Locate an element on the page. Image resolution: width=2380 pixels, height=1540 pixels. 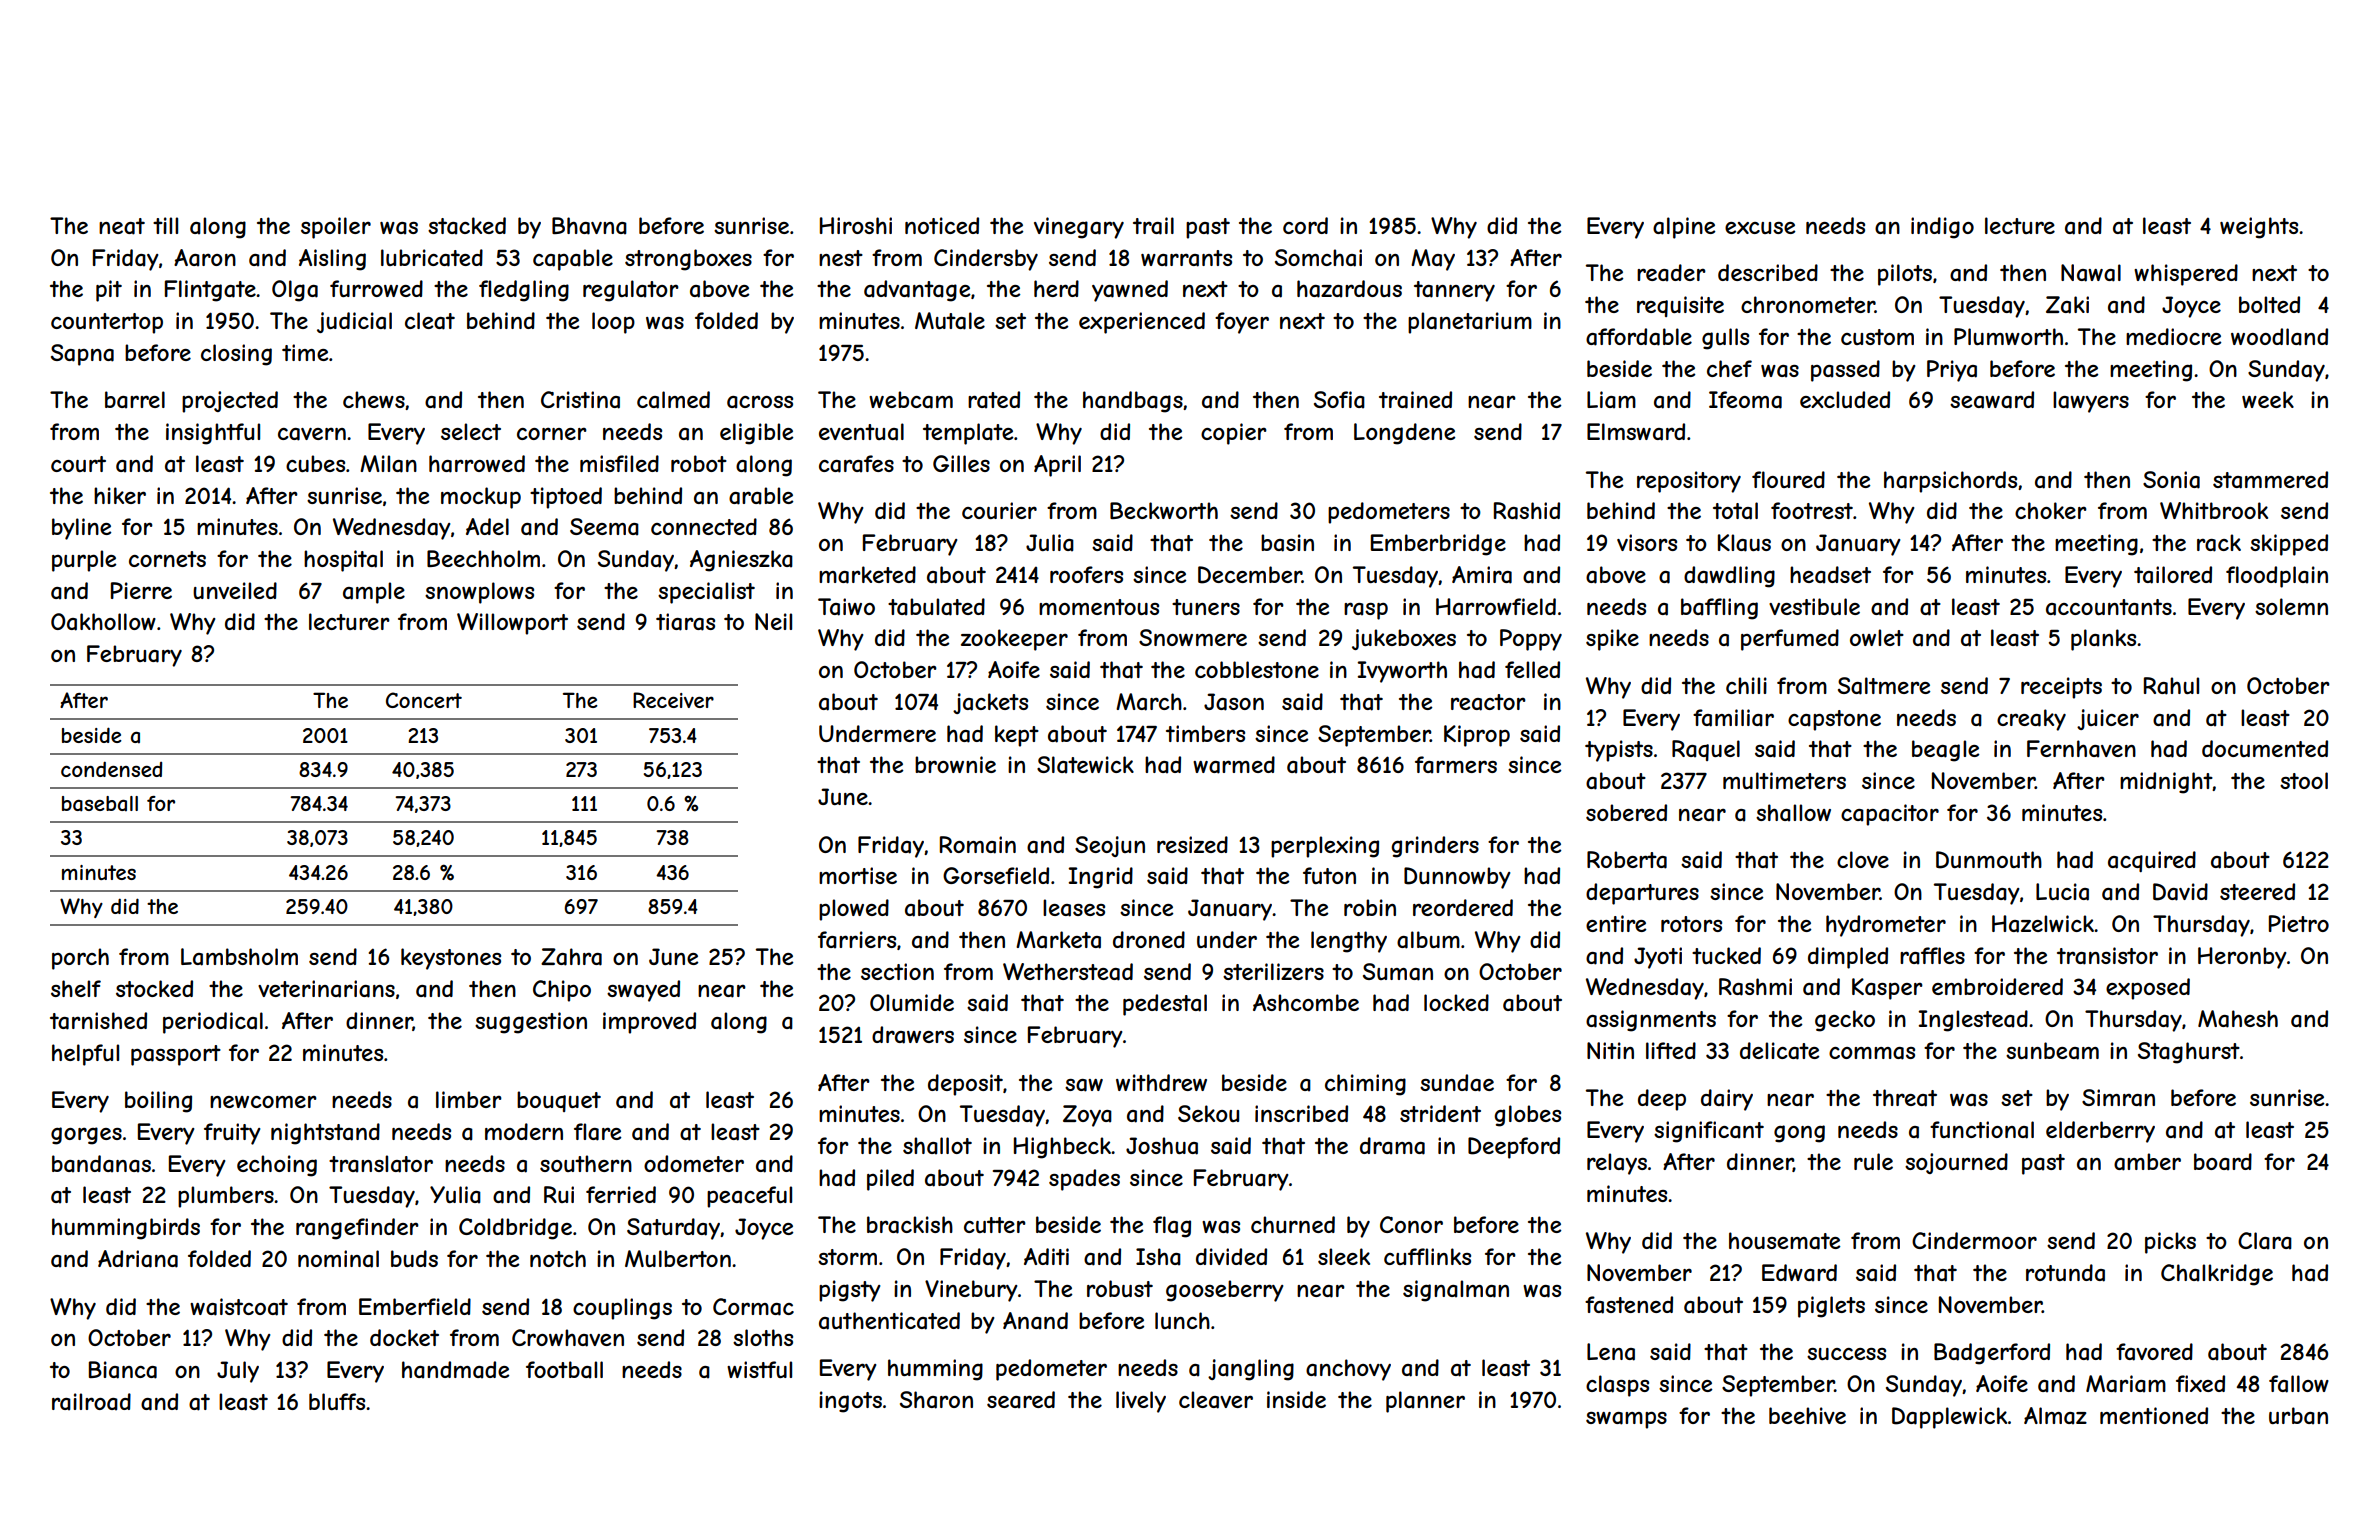
weights is located at coordinates (2259, 228).
